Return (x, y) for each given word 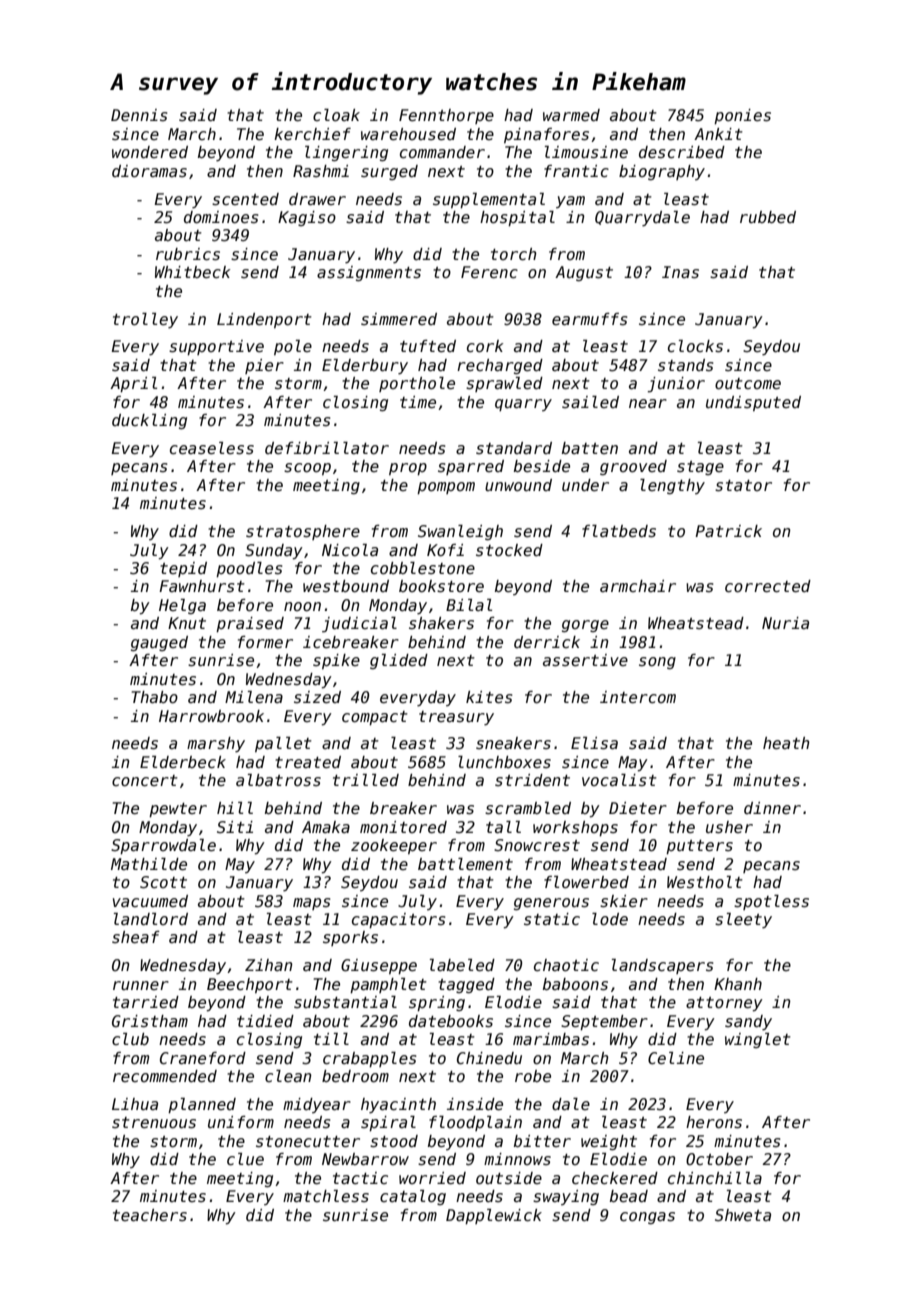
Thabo (155, 697)
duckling (149, 421)
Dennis (139, 115)
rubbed (768, 217)
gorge (585, 626)
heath (786, 743)
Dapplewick (494, 1216)
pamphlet (388, 985)
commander (442, 152)
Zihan (269, 965)
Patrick (728, 531)
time (418, 402)
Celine (676, 1058)
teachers (150, 1215)
